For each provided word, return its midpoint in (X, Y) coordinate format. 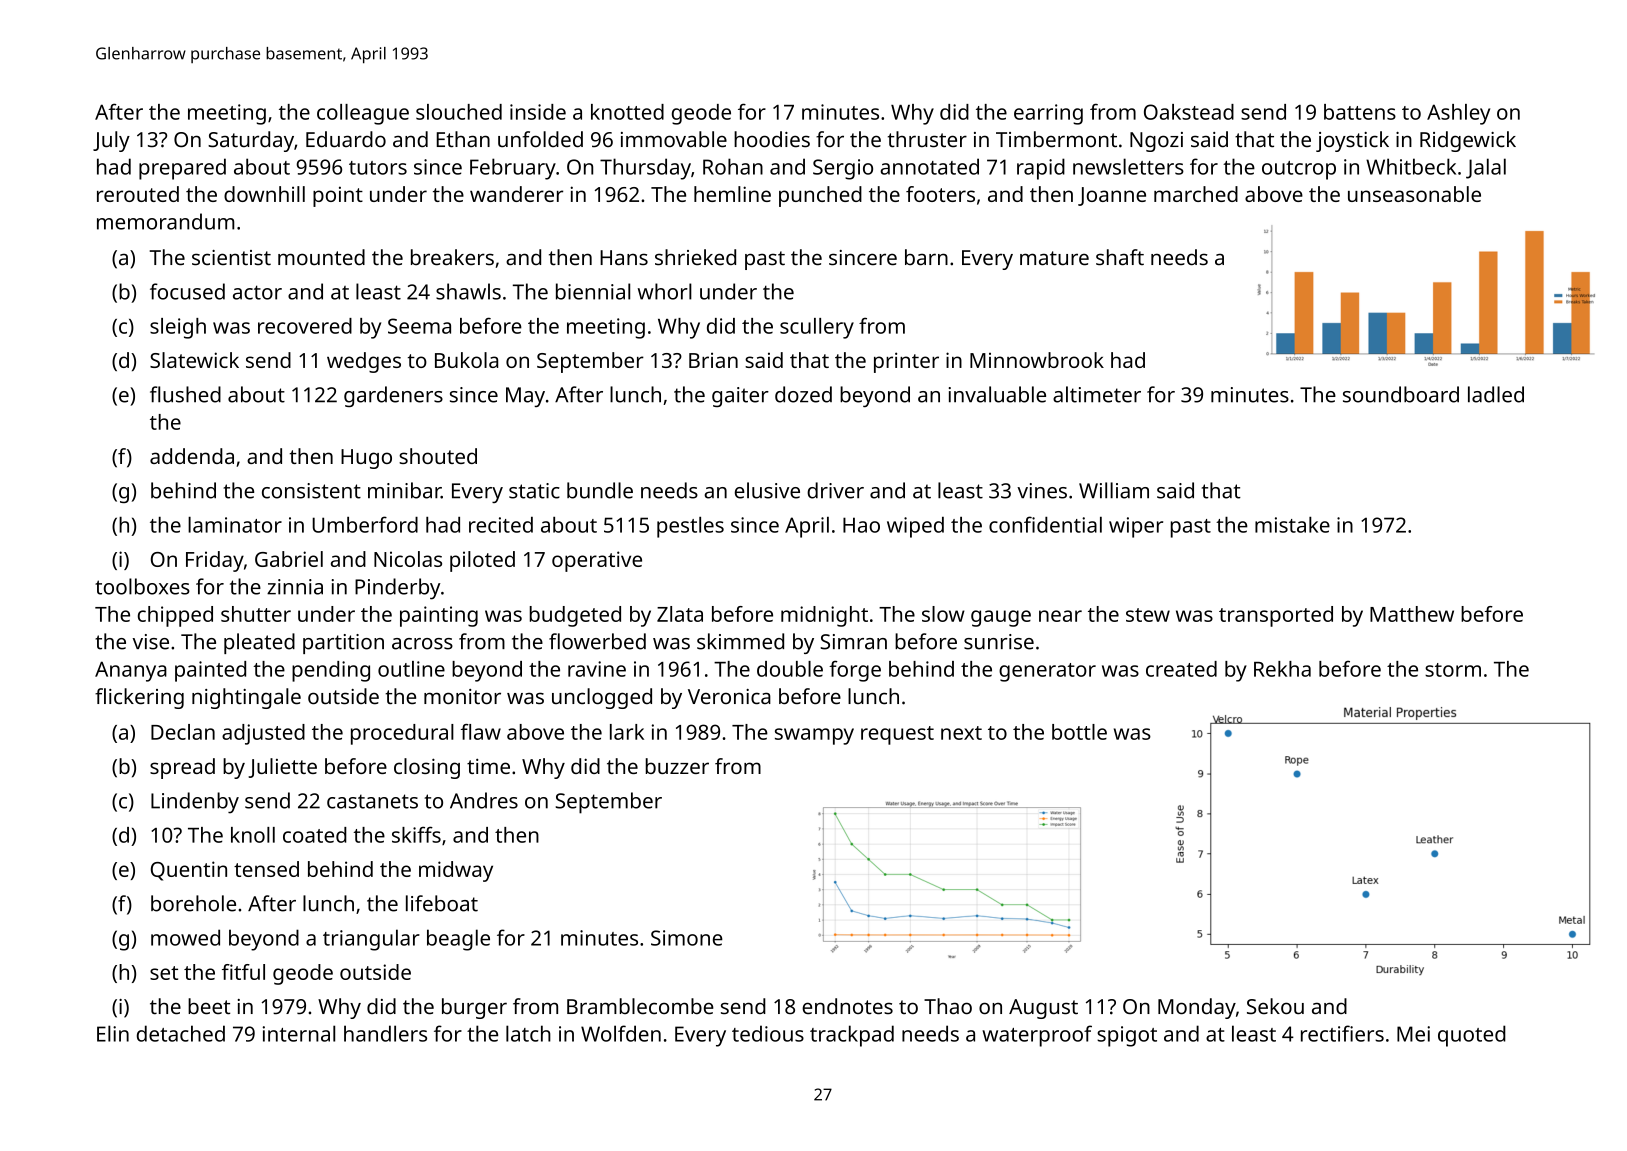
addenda (192, 456)
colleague (363, 114)
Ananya (131, 671)
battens (1360, 112)
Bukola (466, 360)
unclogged (602, 698)
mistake (1292, 525)
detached (181, 1033)
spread (182, 768)
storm (1453, 670)
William (1114, 490)
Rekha (1282, 669)
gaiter (740, 397)
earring (1048, 114)
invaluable (997, 394)
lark (627, 732)
